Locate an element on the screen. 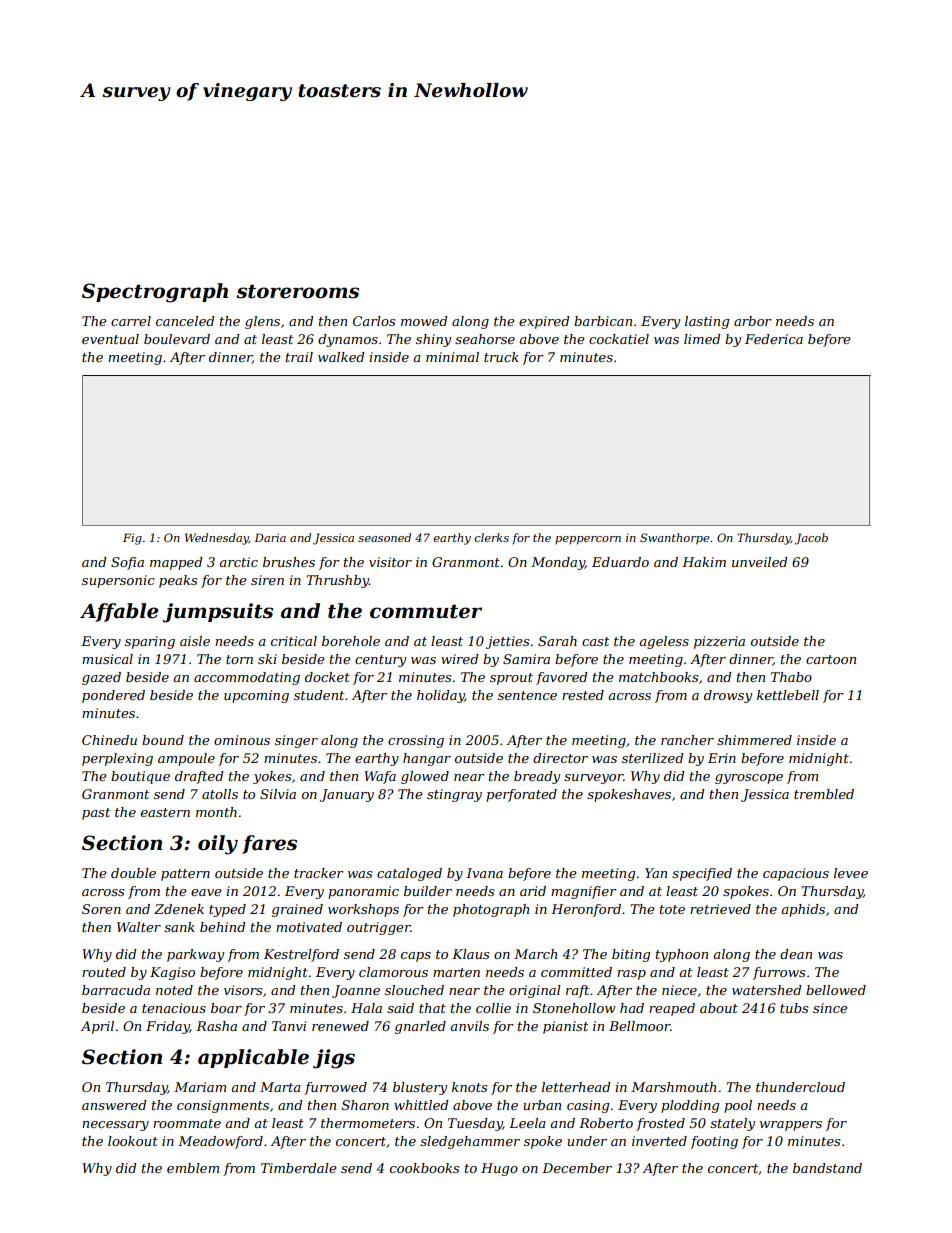 The width and height of the screenshot is (952, 1233). arbor is located at coordinates (753, 321).
